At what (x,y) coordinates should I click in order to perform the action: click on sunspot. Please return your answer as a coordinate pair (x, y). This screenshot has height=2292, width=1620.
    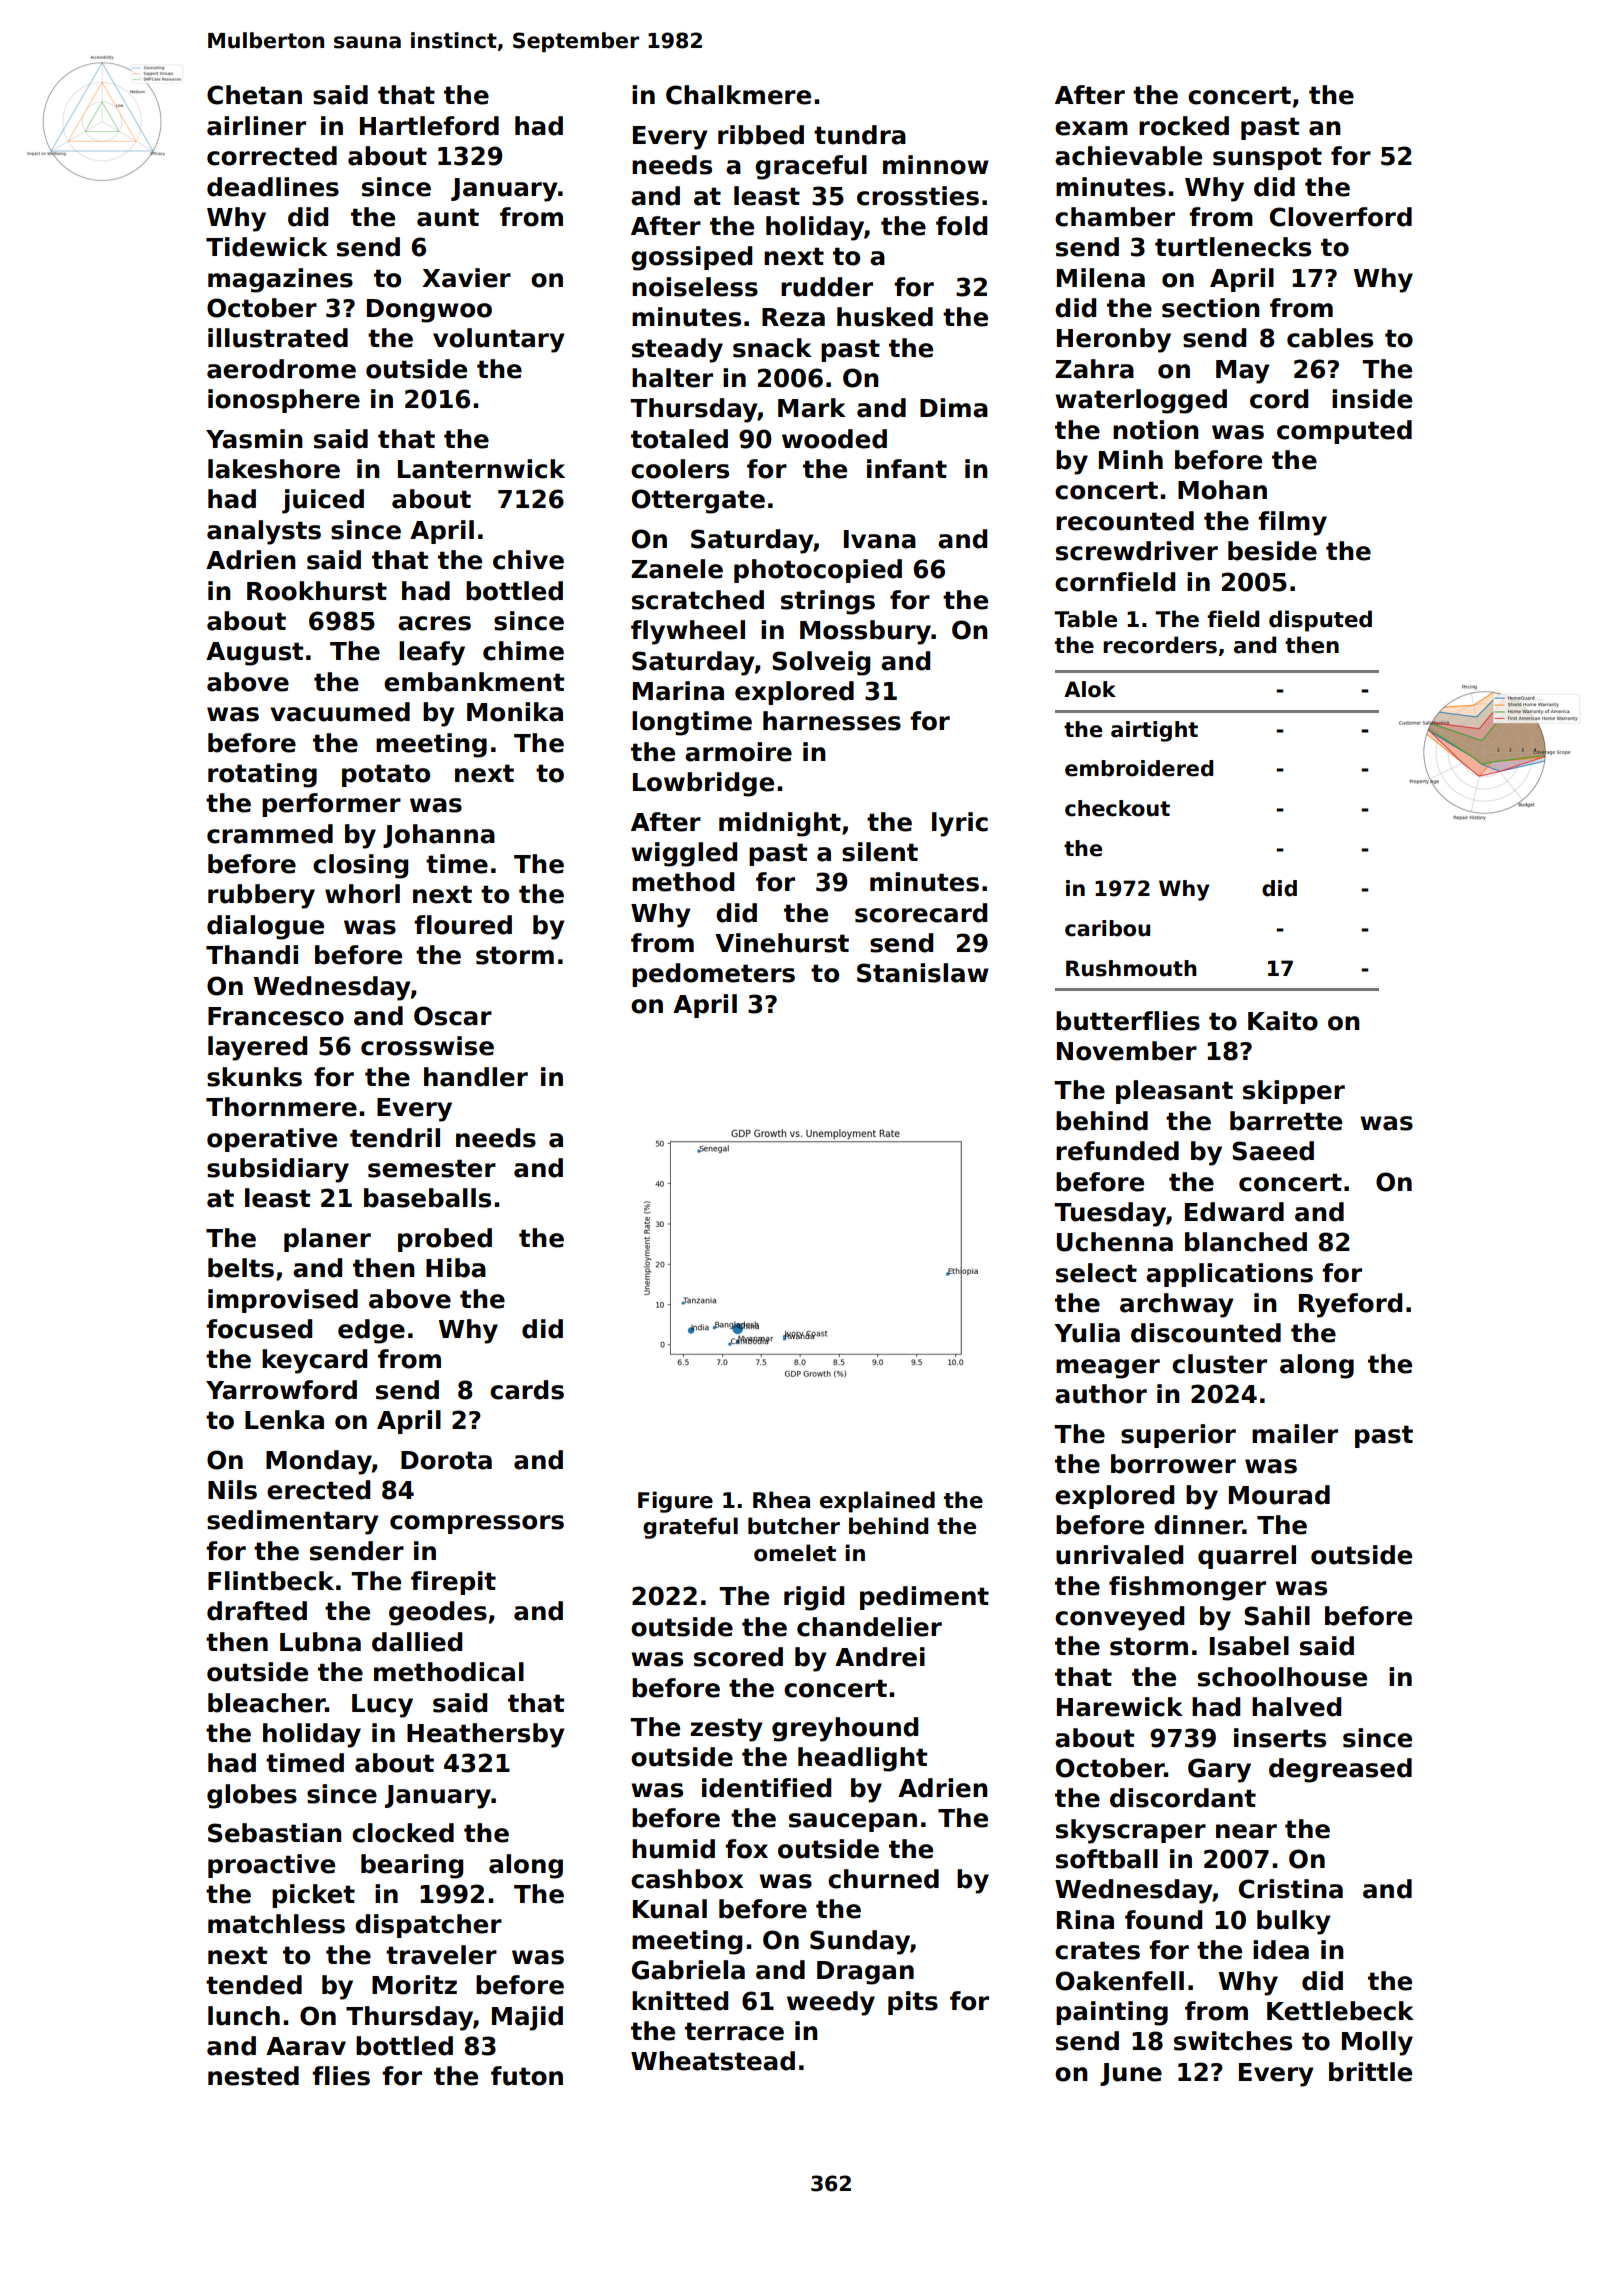
    Looking at the image, I should click on (1267, 158).
